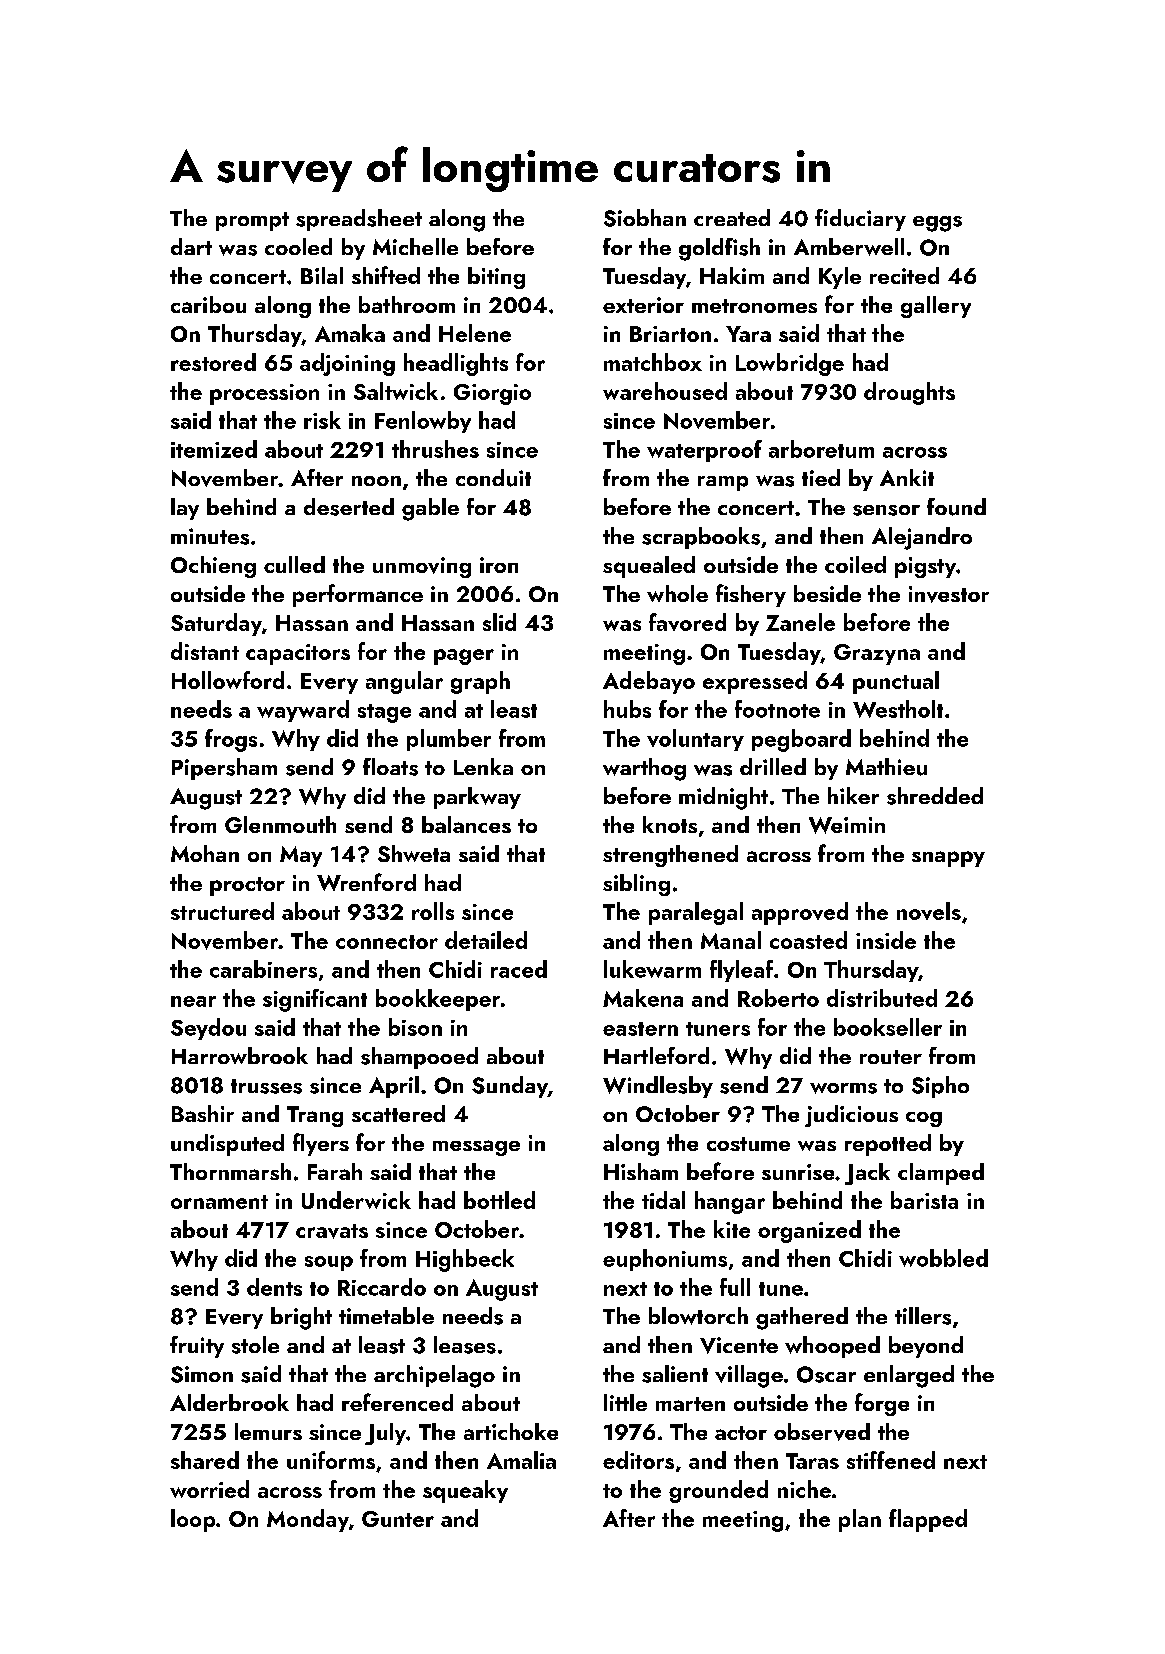 The height and width of the image is (1654, 1165). I want to click on biting, so click(496, 278).
